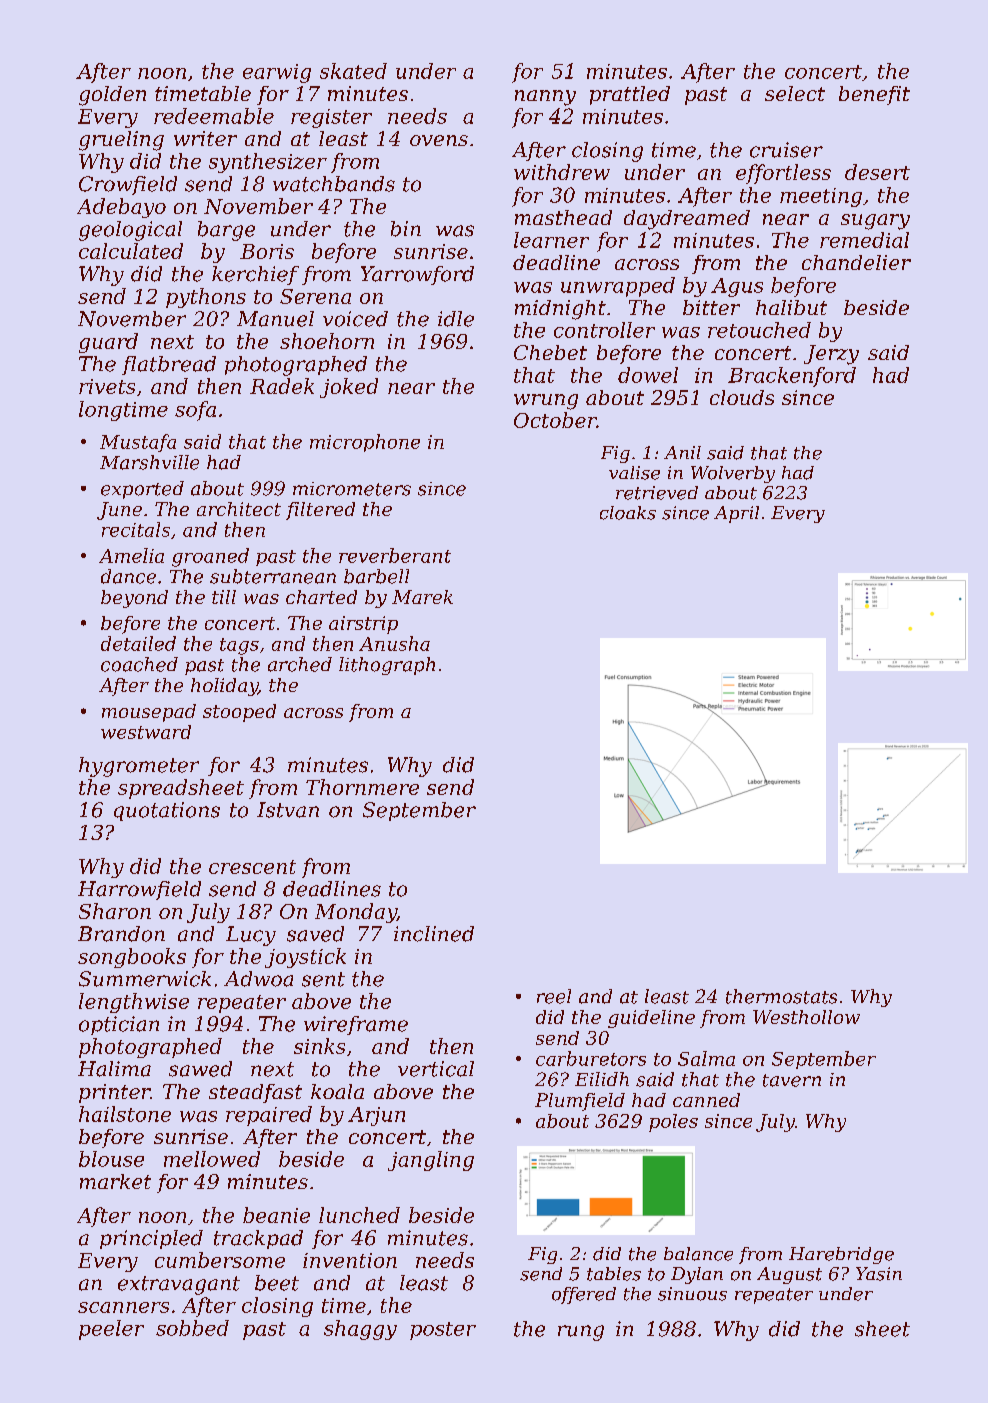 This screenshot has width=988, height=1403. What do you see at coordinates (831, 355) in the screenshot?
I see `Jerzy` at bounding box center [831, 355].
